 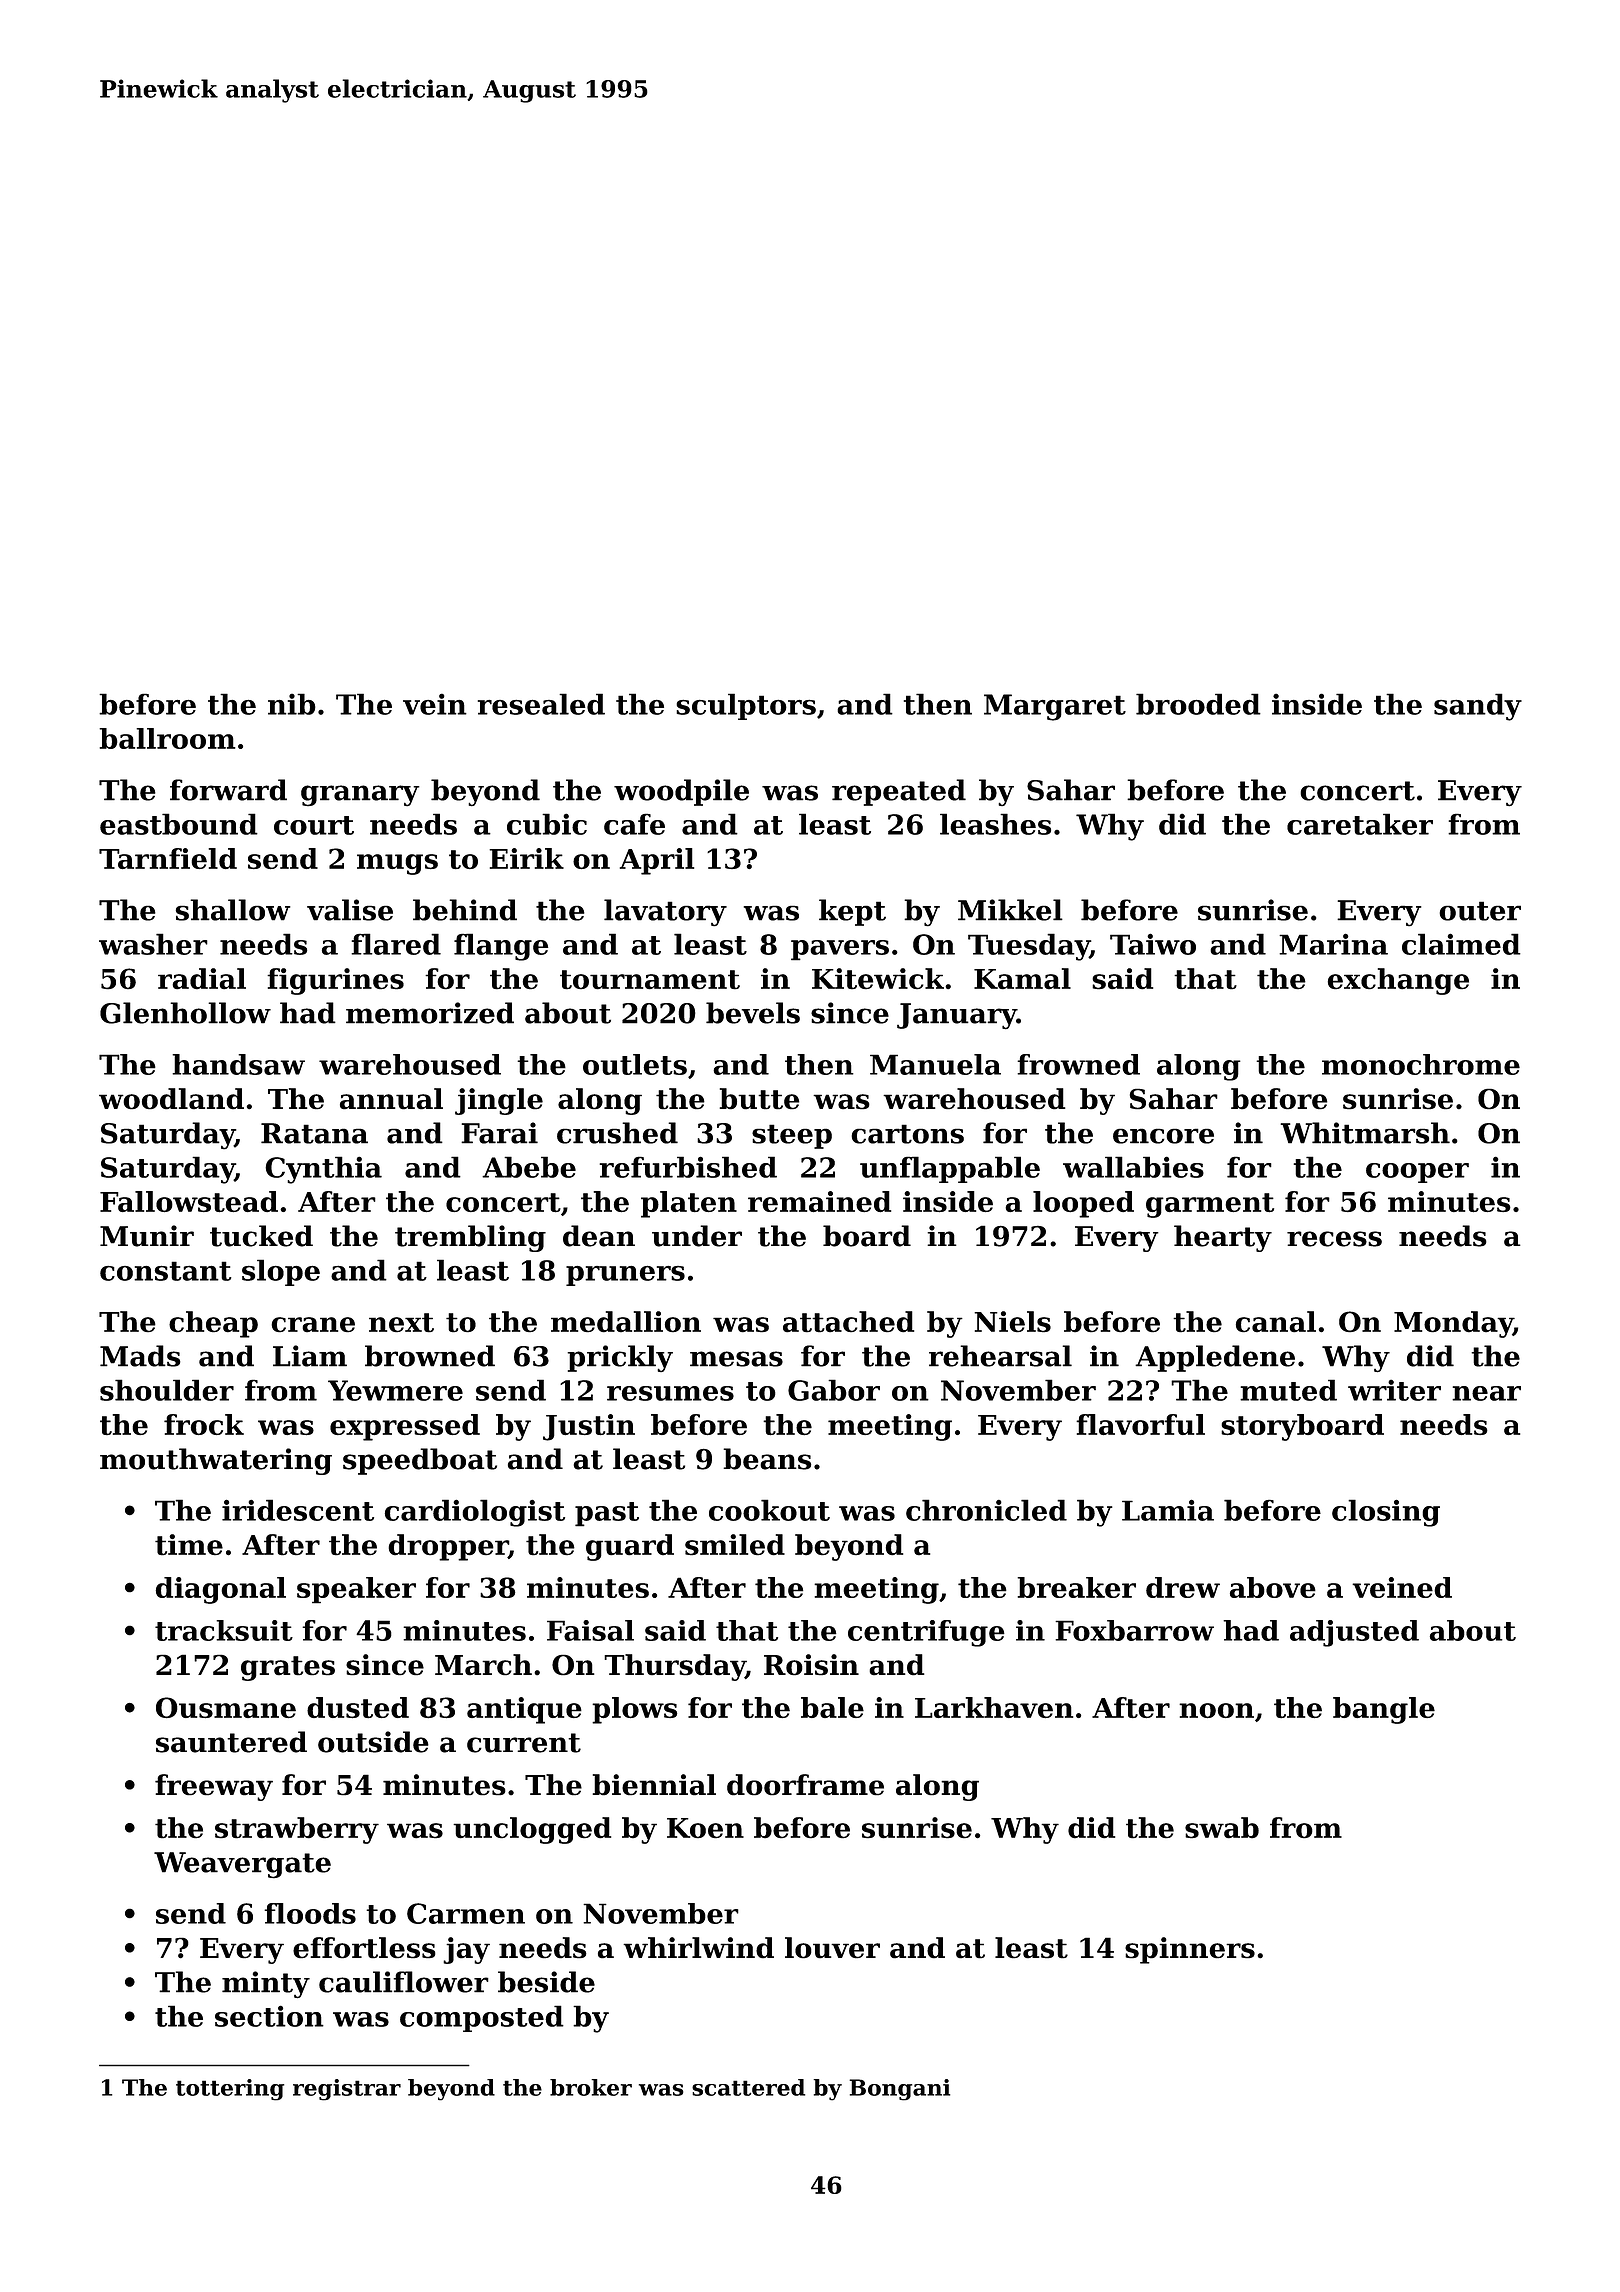 I want to click on Ratana, so click(x=314, y=1133).
